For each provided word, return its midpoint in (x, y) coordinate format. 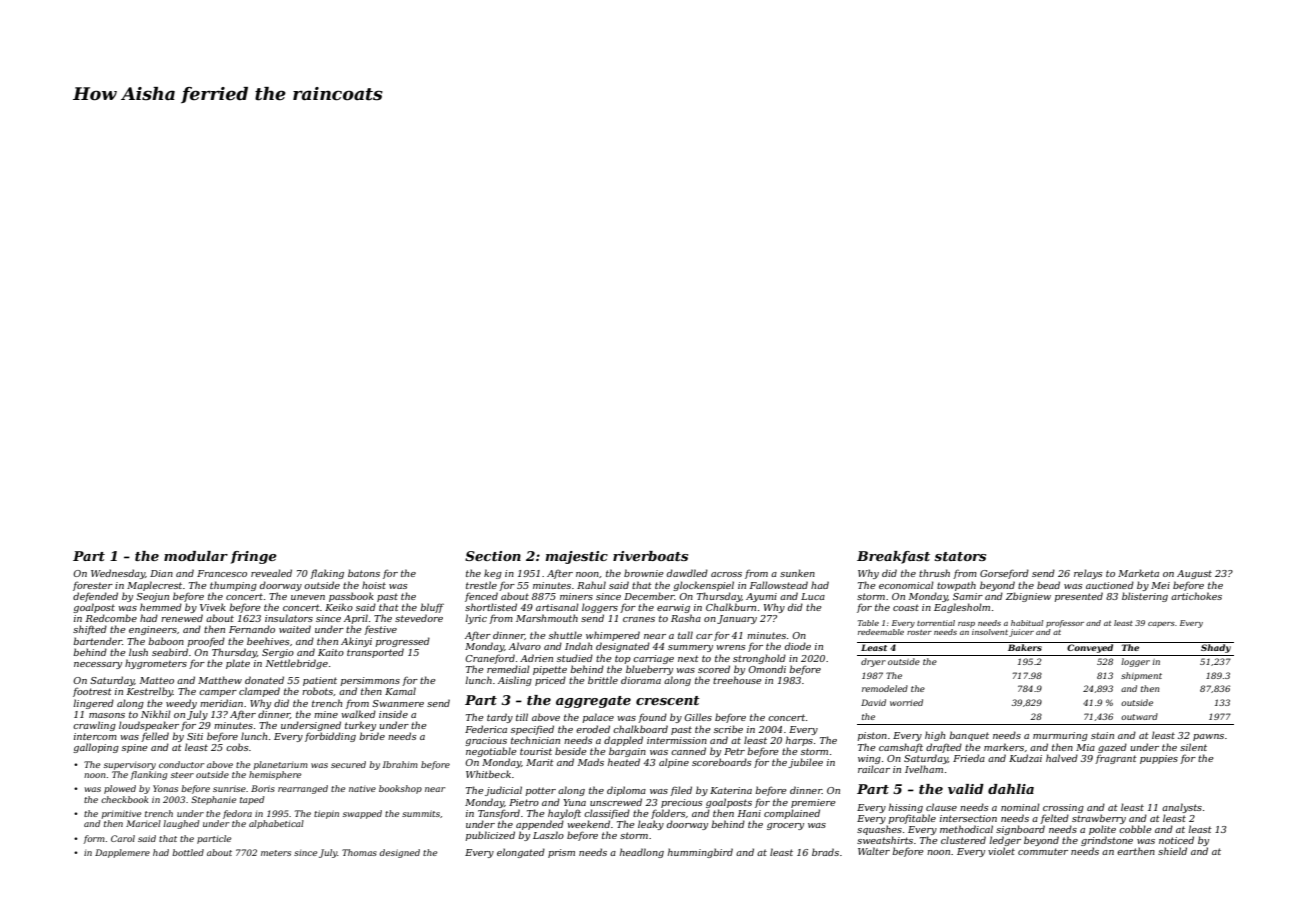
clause (941, 807)
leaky (651, 825)
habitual (1027, 623)
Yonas (165, 788)
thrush (934, 573)
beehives (268, 641)
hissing (906, 808)
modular (196, 556)
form (94, 839)
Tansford (499, 814)
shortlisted (491, 607)
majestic (576, 557)
